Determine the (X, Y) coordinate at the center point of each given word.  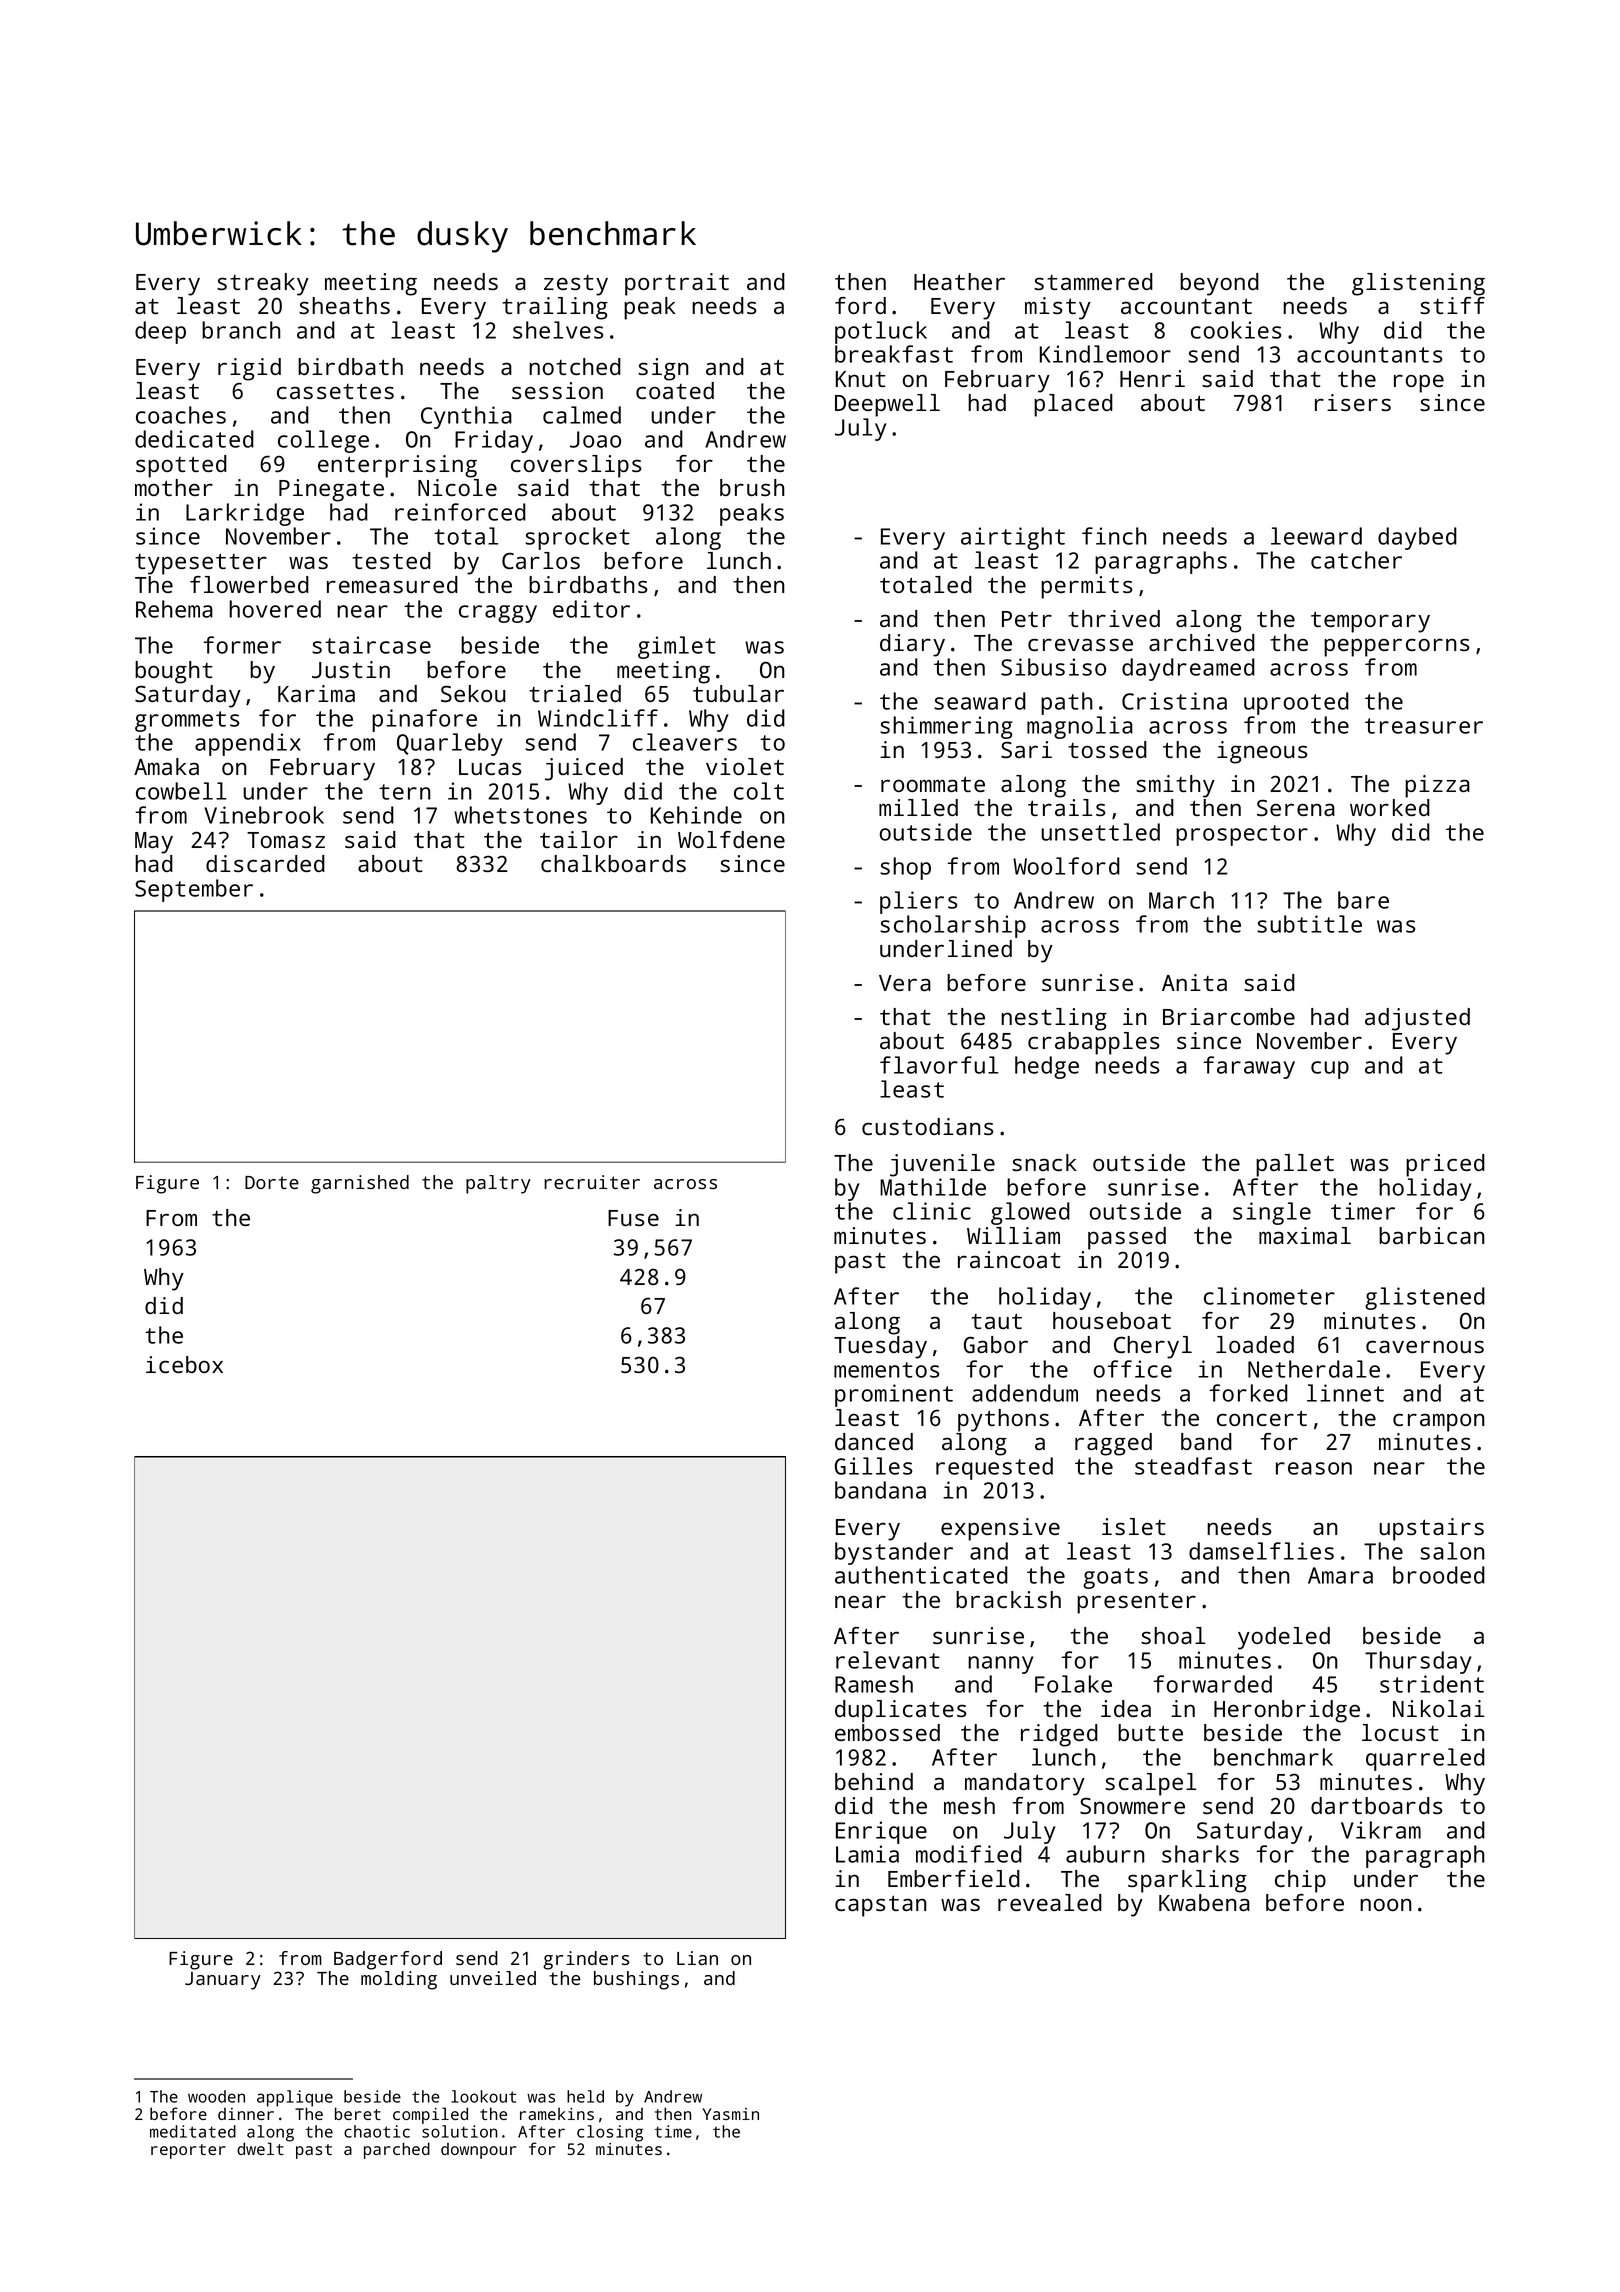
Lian (697, 1958)
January (223, 1981)
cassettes (335, 391)
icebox (184, 1364)
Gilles (873, 1466)
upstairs (1431, 1529)
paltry (498, 1184)
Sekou (473, 693)
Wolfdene (731, 839)
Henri (1152, 378)
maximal (1305, 1235)
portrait (677, 284)
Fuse (633, 1218)
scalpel (1150, 1784)
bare (1363, 900)
